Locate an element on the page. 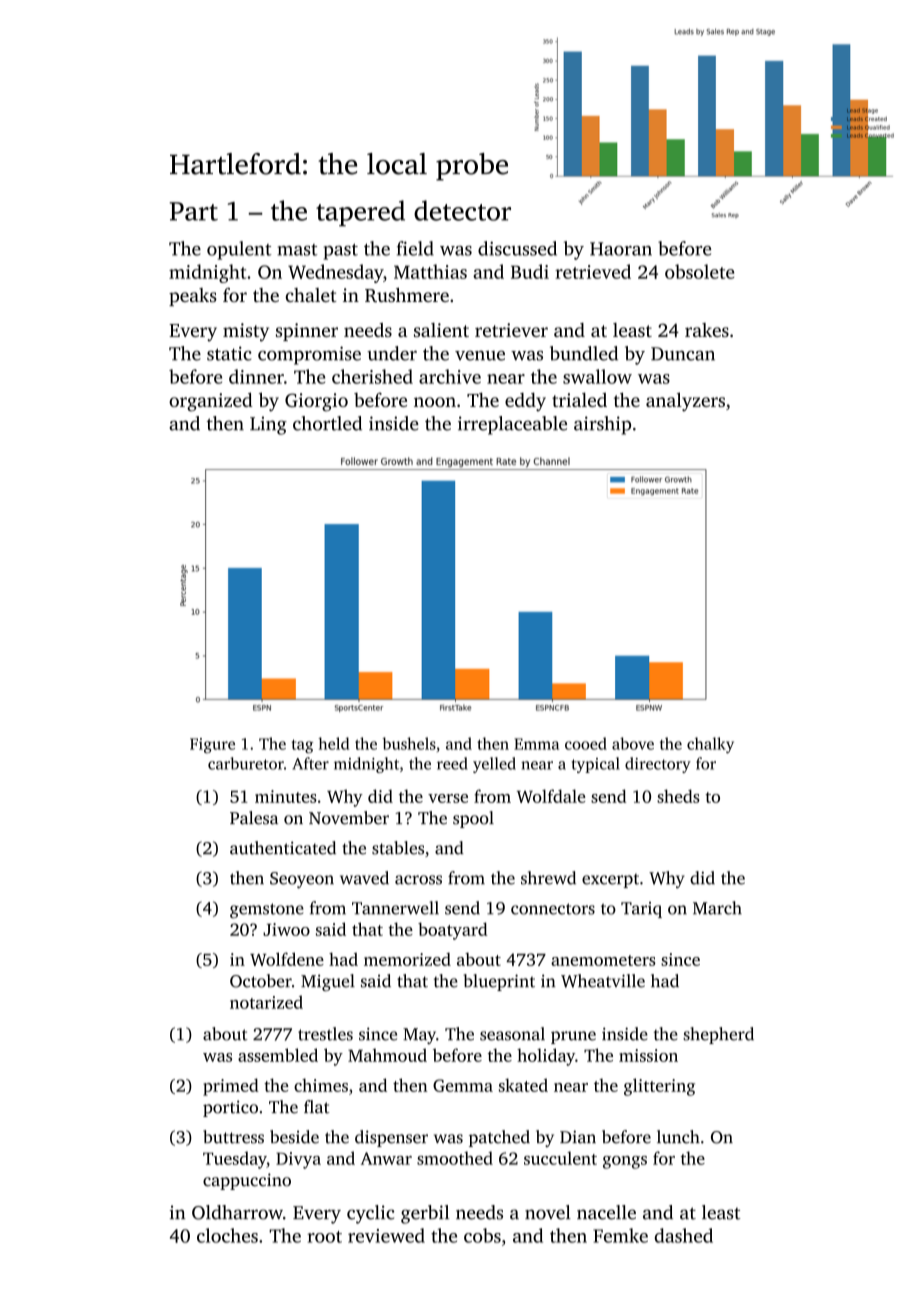 This page has height=1311, width=924. cloches is located at coordinates (227, 1235).
